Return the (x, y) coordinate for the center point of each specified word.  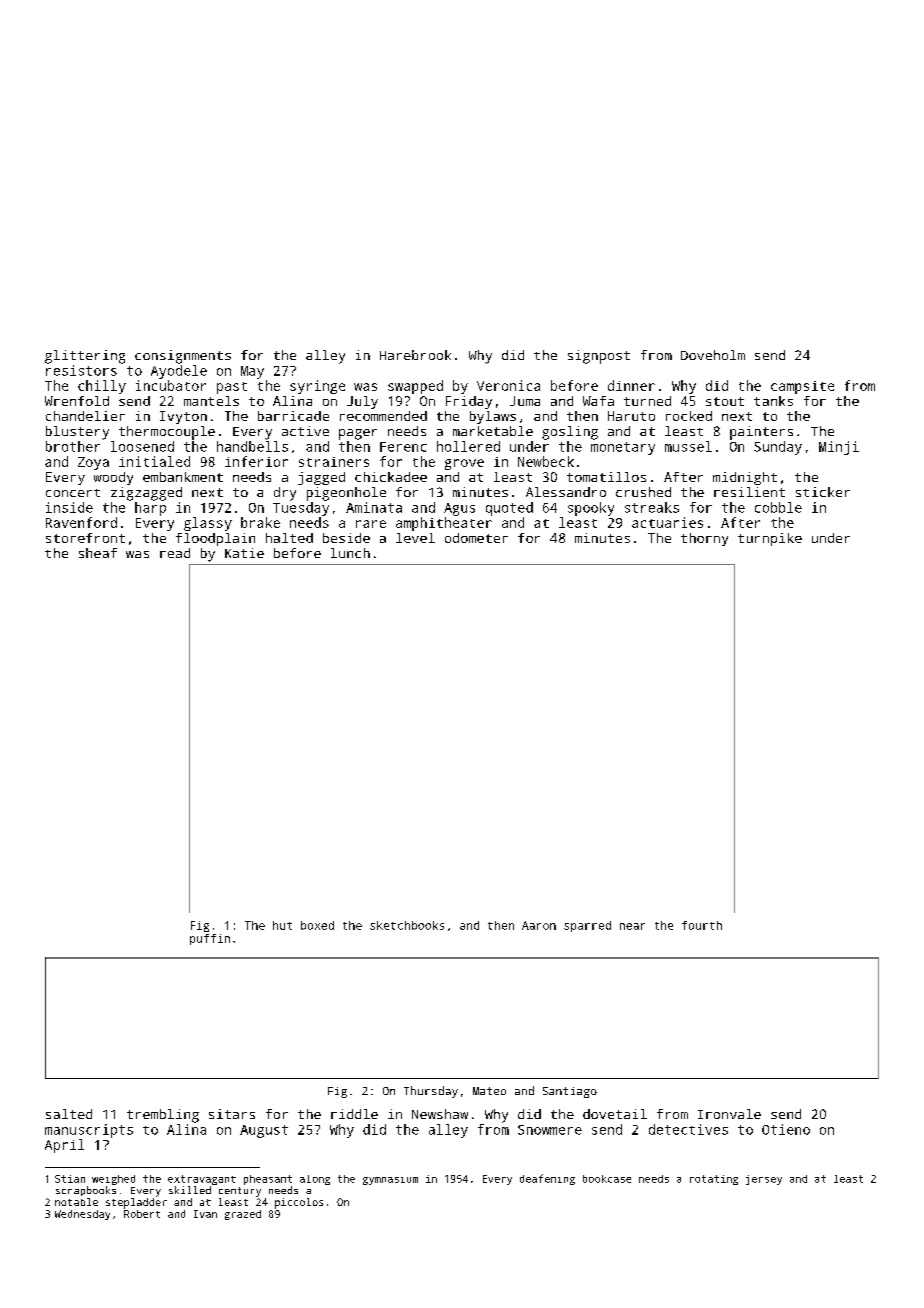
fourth (702, 925)
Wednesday (82, 1215)
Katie (244, 553)
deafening (547, 1179)
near (632, 926)
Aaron (539, 925)
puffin (210, 939)
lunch (350, 553)
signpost (599, 357)
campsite (802, 387)
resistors (81, 370)
